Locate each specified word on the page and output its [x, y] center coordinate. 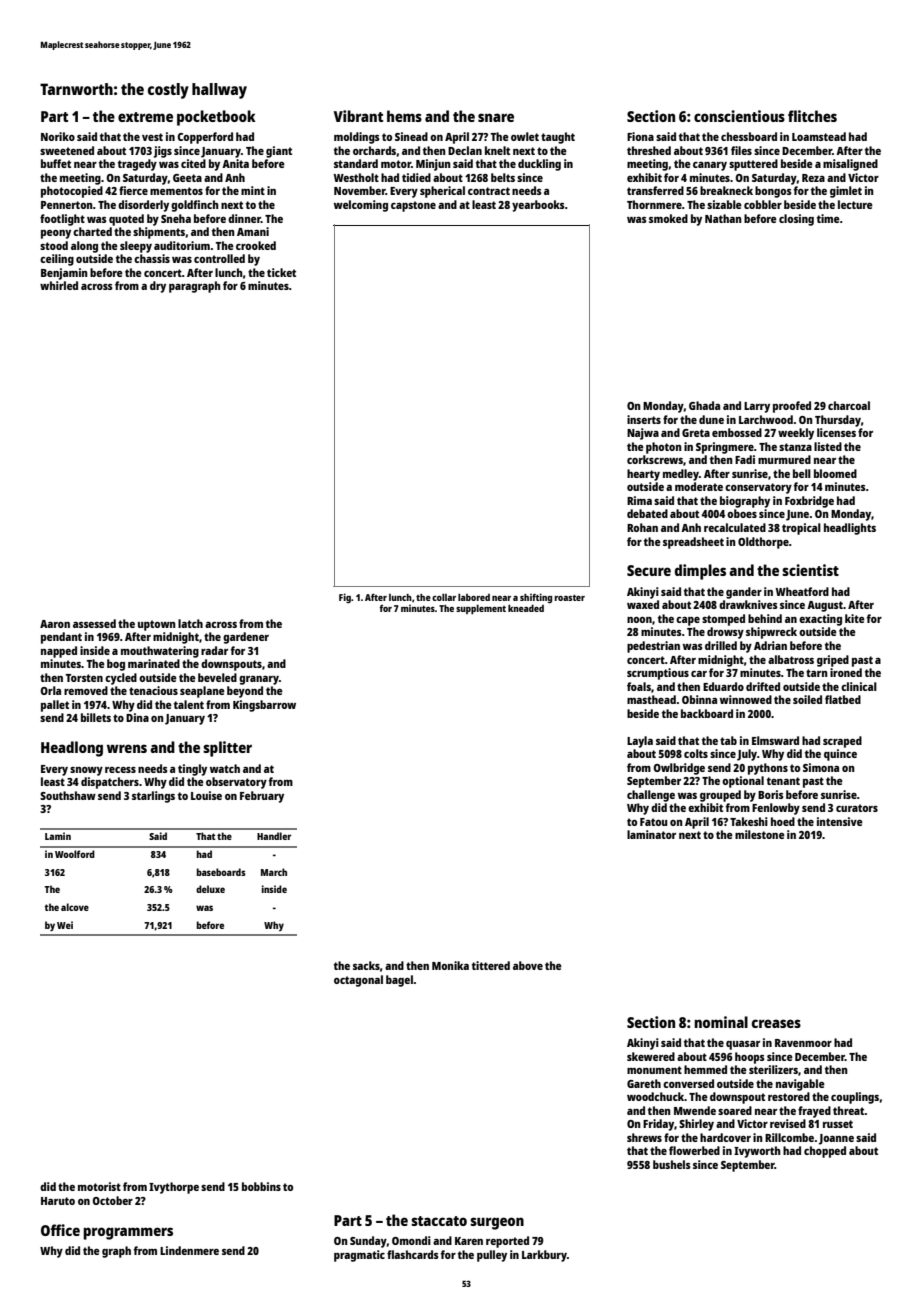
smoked [668, 218]
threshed [649, 150]
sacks [366, 965]
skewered [651, 1056]
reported [507, 1242]
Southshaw [68, 795]
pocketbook [216, 118]
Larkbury [544, 1256]
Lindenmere [189, 1250]
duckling [539, 165]
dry [158, 287]
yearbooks [538, 206]
